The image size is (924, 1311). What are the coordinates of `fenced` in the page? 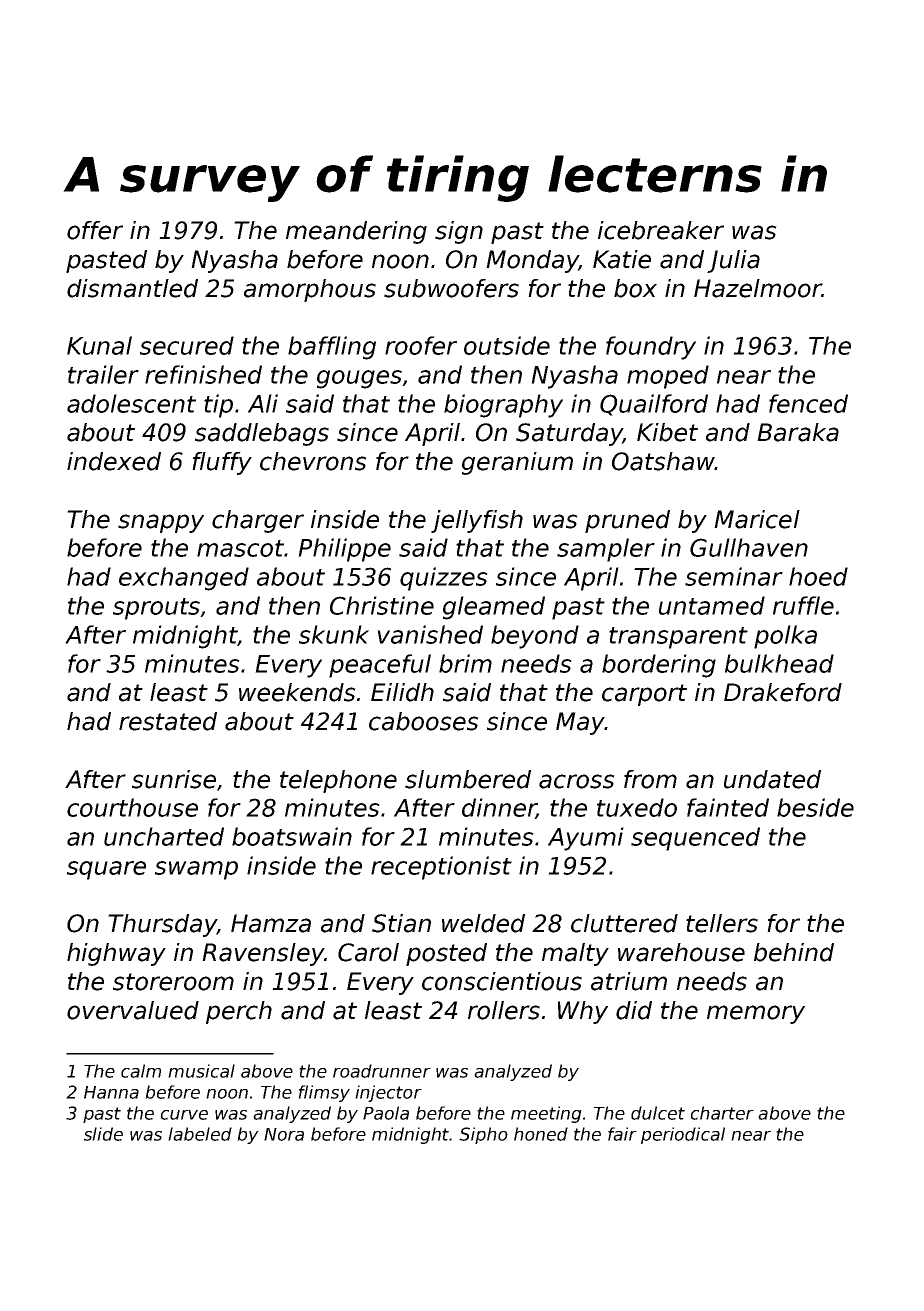 It's located at (808, 403).
